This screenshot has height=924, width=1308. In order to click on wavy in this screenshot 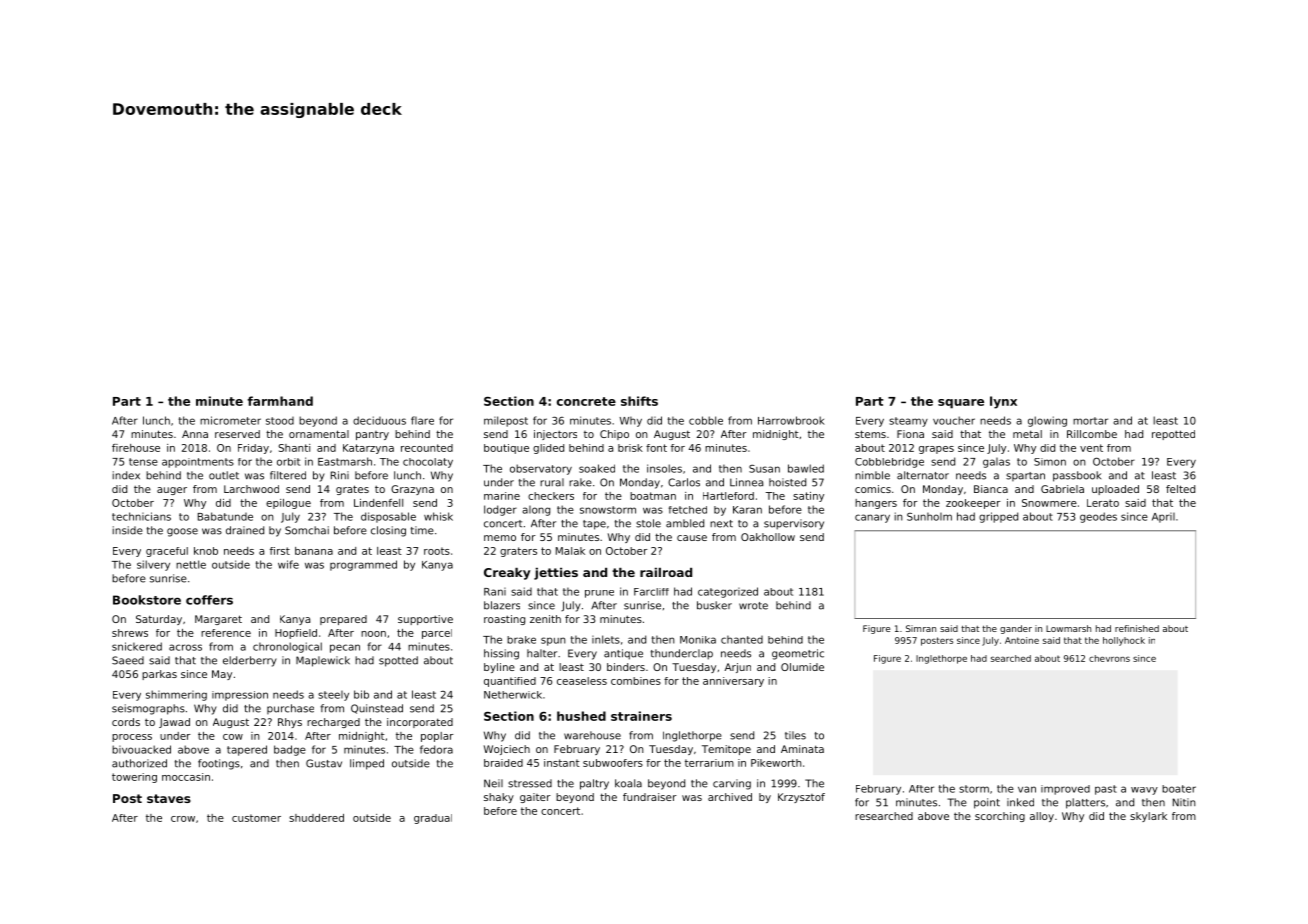, I will do `click(1144, 791)`.
